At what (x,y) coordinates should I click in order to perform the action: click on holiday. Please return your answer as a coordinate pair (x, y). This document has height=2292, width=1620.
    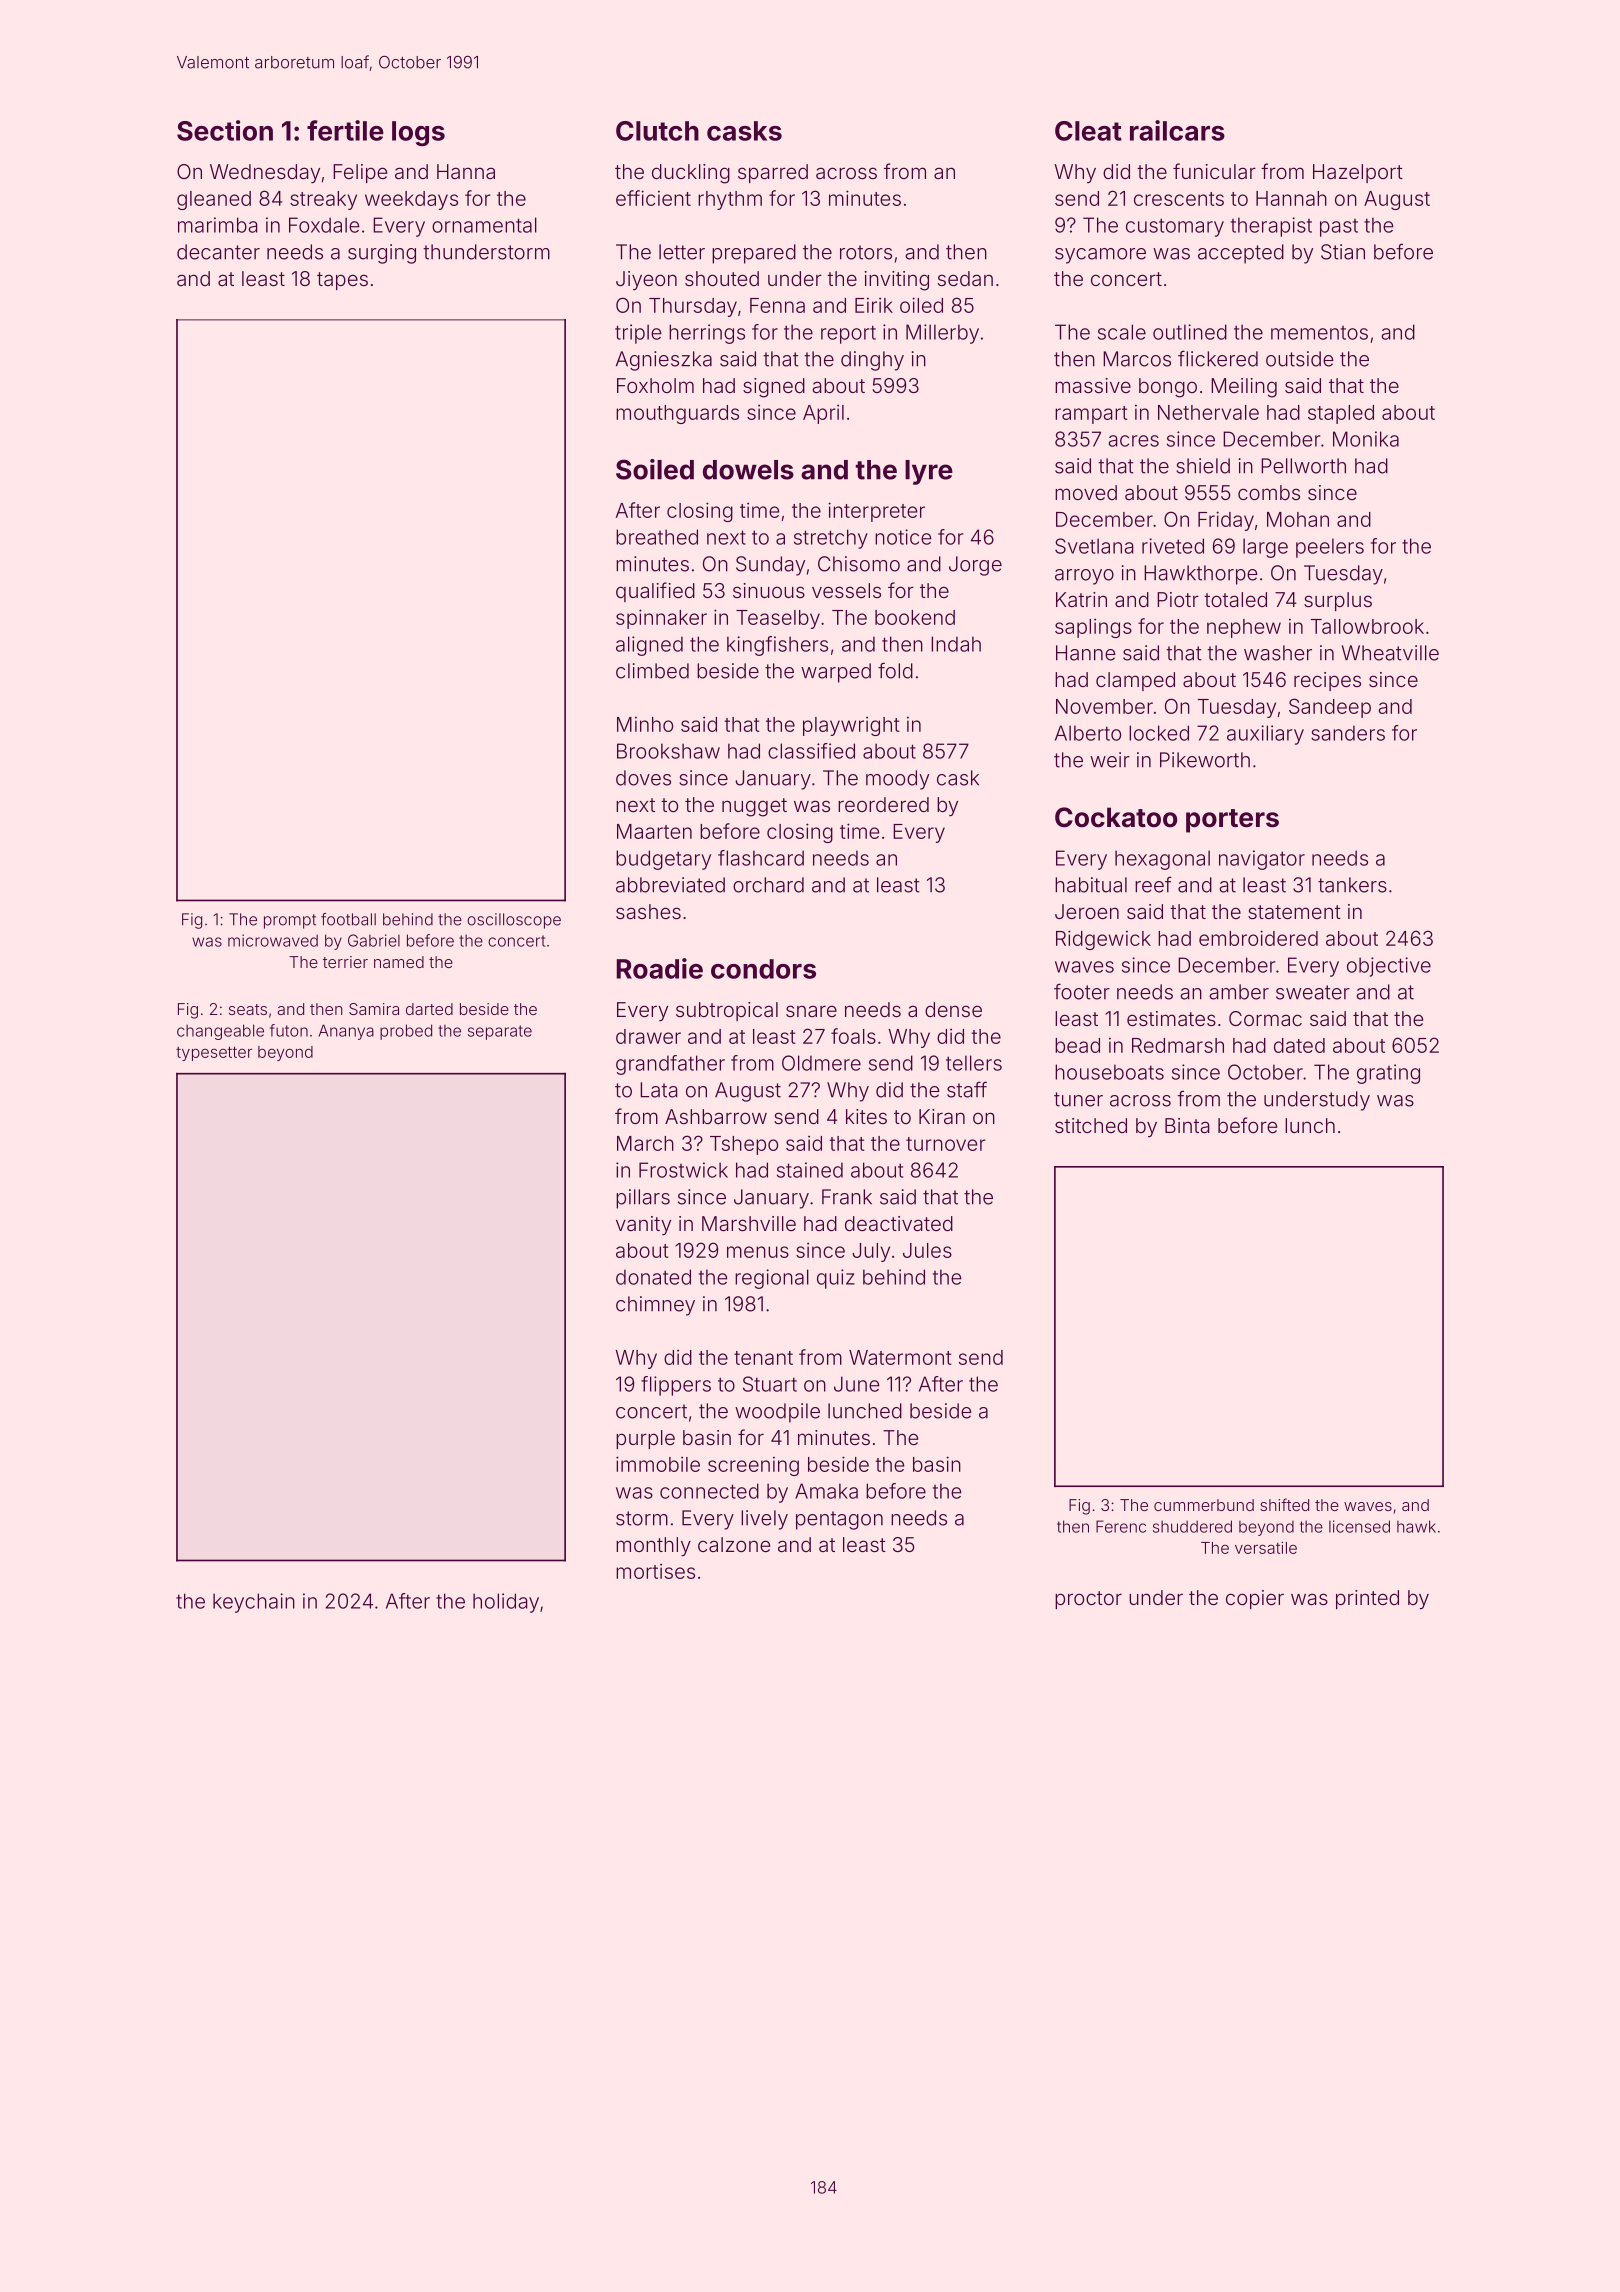
    Looking at the image, I should click on (506, 1603).
